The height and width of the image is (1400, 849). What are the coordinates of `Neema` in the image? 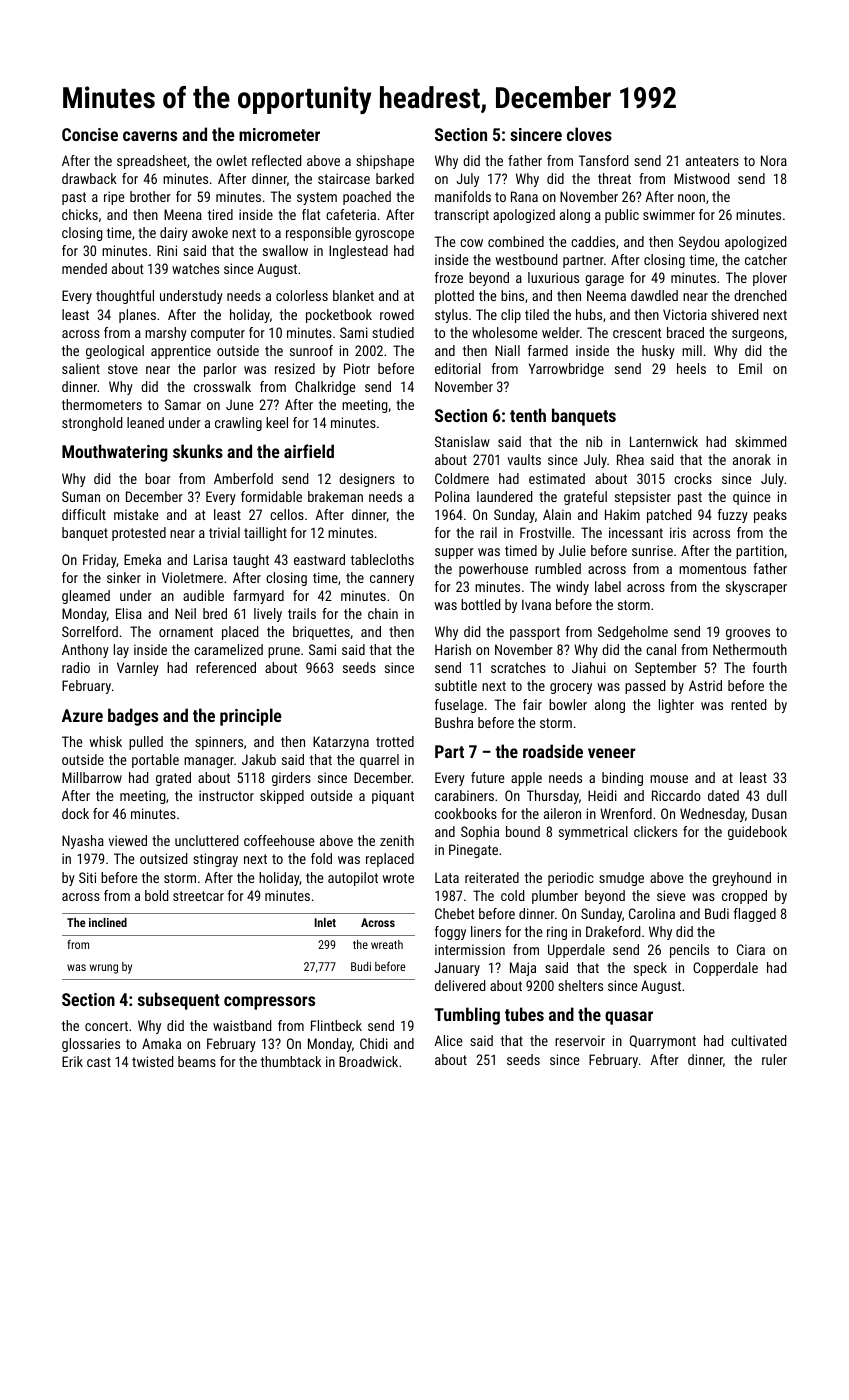 It's located at (606, 295).
